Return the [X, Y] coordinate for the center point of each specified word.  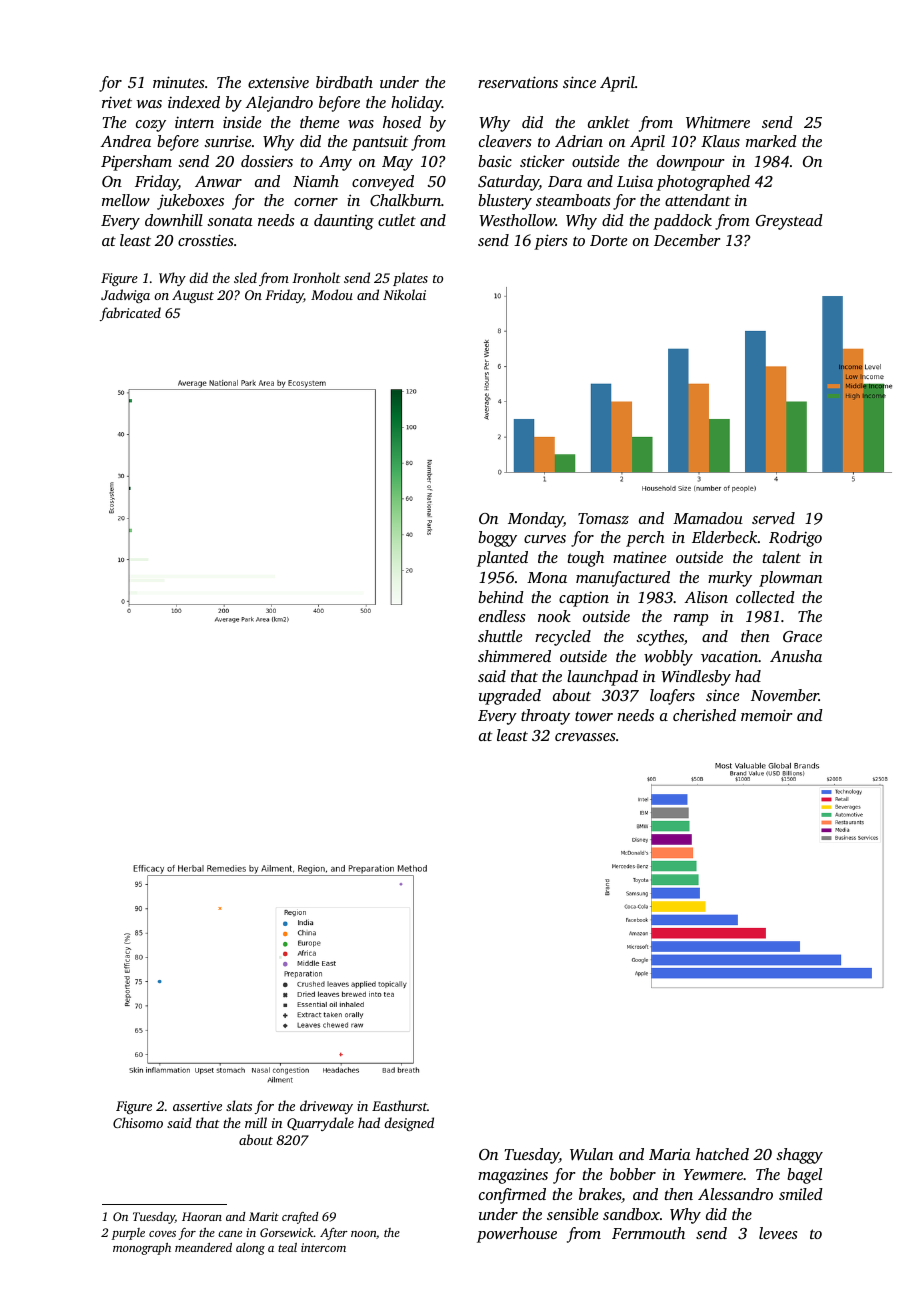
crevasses [585, 737]
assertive [197, 1106]
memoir [766, 715]
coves [162, 1234]
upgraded [510, 697]
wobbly [668, 658]
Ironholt [316, 277]
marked [771, 141]
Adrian [579, 141]
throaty [545, 717]
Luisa [635, 181]
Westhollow [517, 220]
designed [409, 1124]
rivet [117, 102]
